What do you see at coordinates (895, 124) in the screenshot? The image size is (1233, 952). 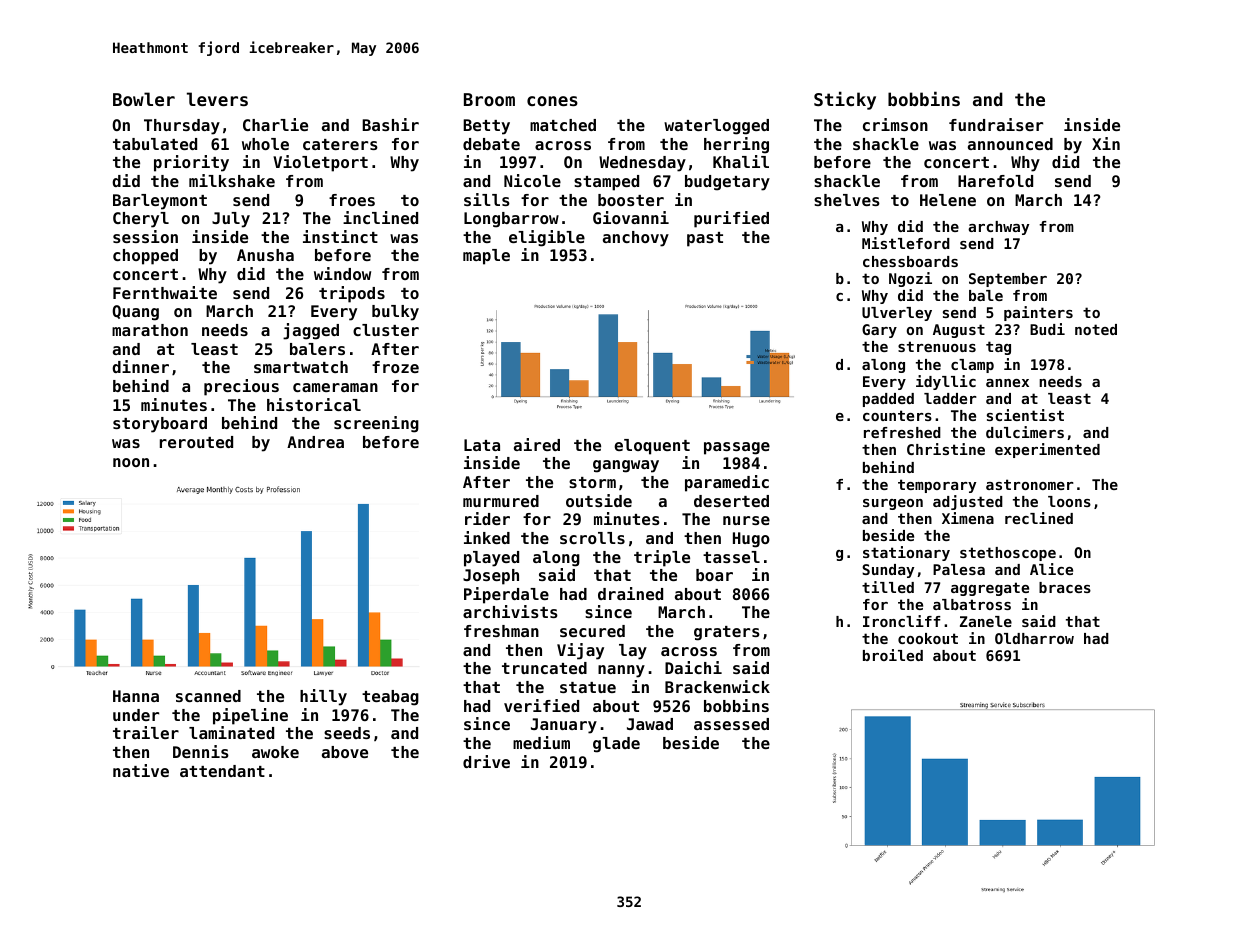 I see `crimson` at bounding box center [895, 124].
